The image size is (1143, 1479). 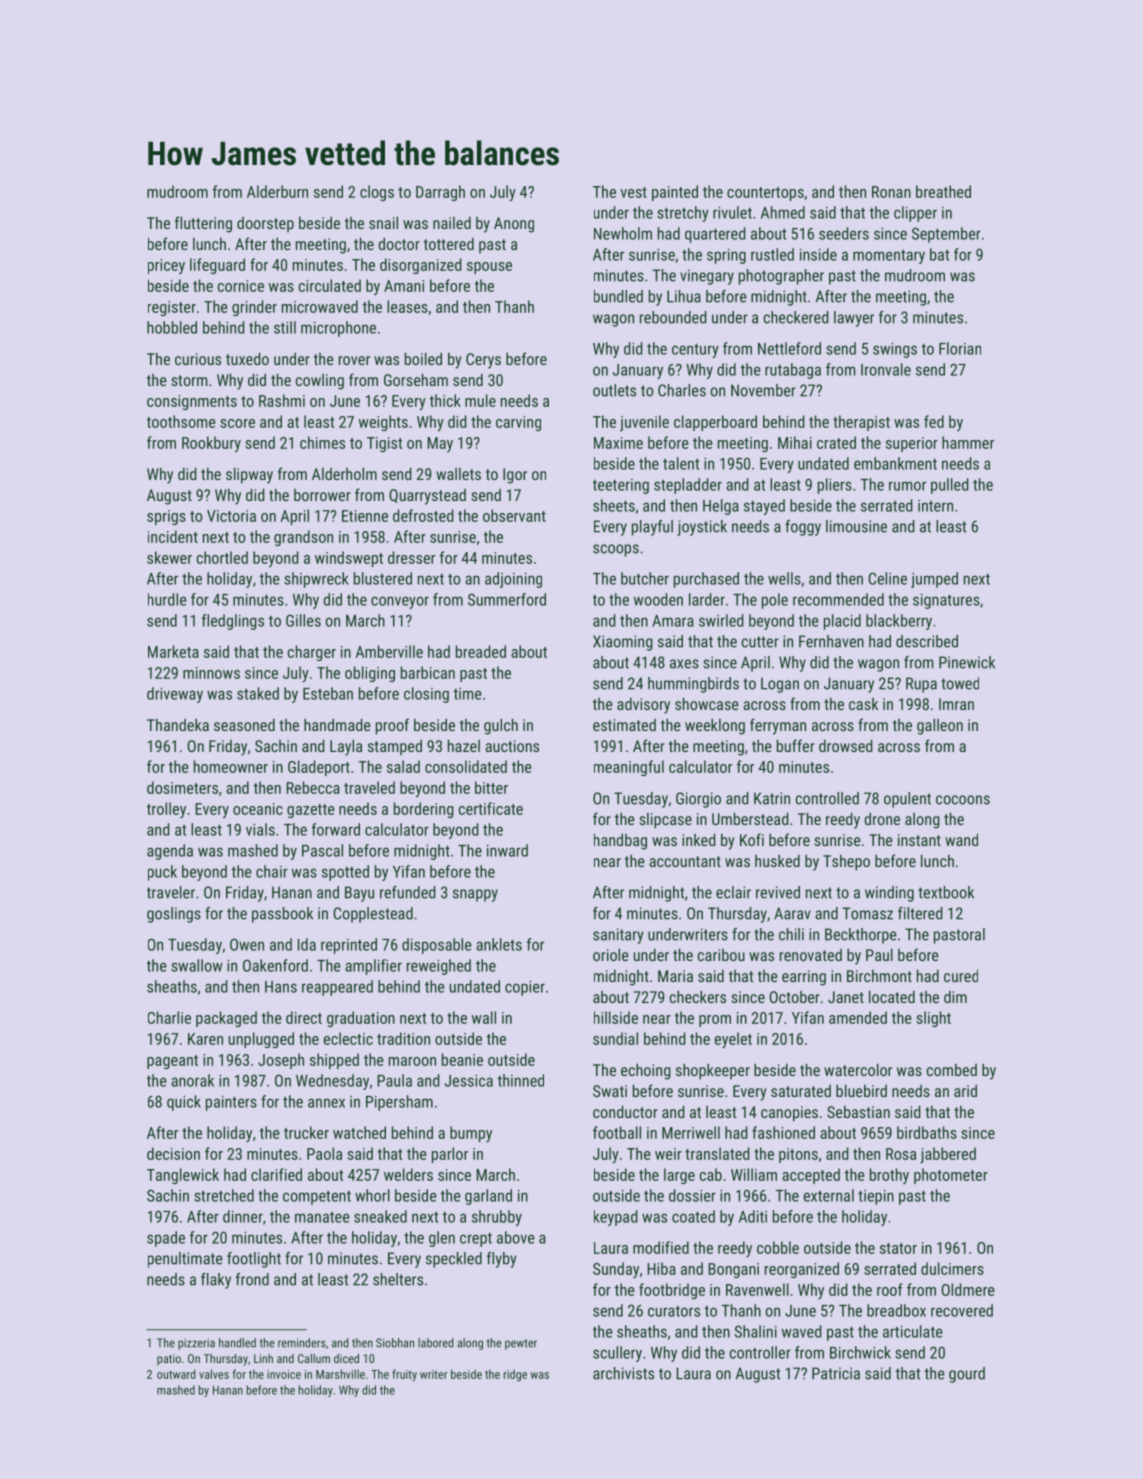 What do you see at coordinates (943, 191) in the screenshot?
I see `breathed` at bounding box center [943, 191].
